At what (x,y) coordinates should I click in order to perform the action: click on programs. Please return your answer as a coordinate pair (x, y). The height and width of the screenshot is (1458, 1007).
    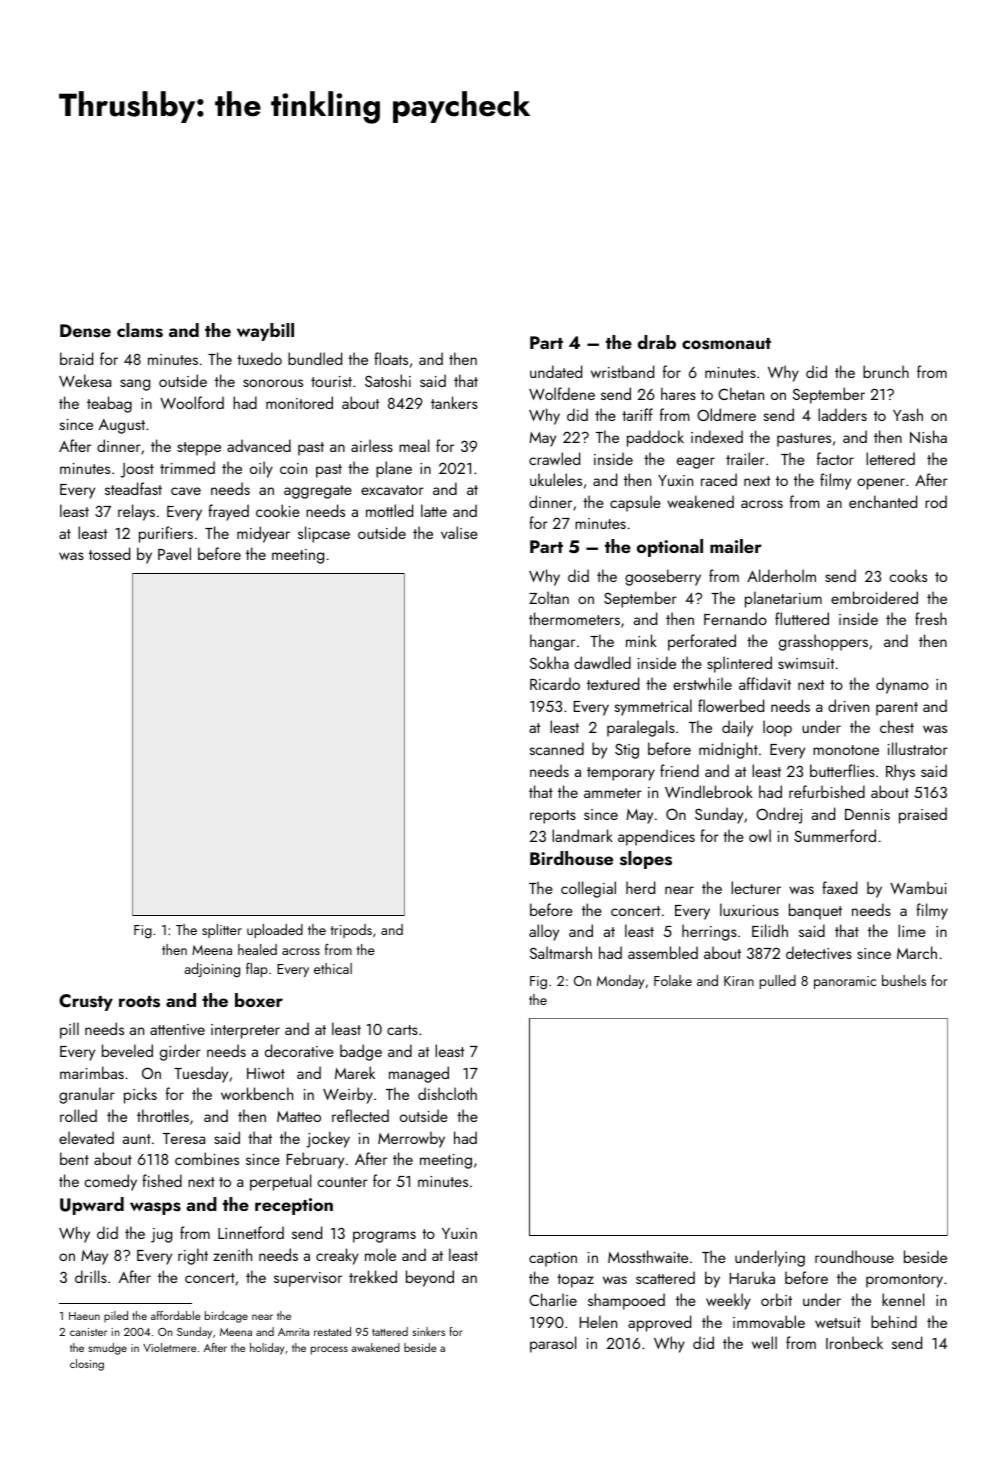
    Looking at the image, I should click on (384, 1237).
